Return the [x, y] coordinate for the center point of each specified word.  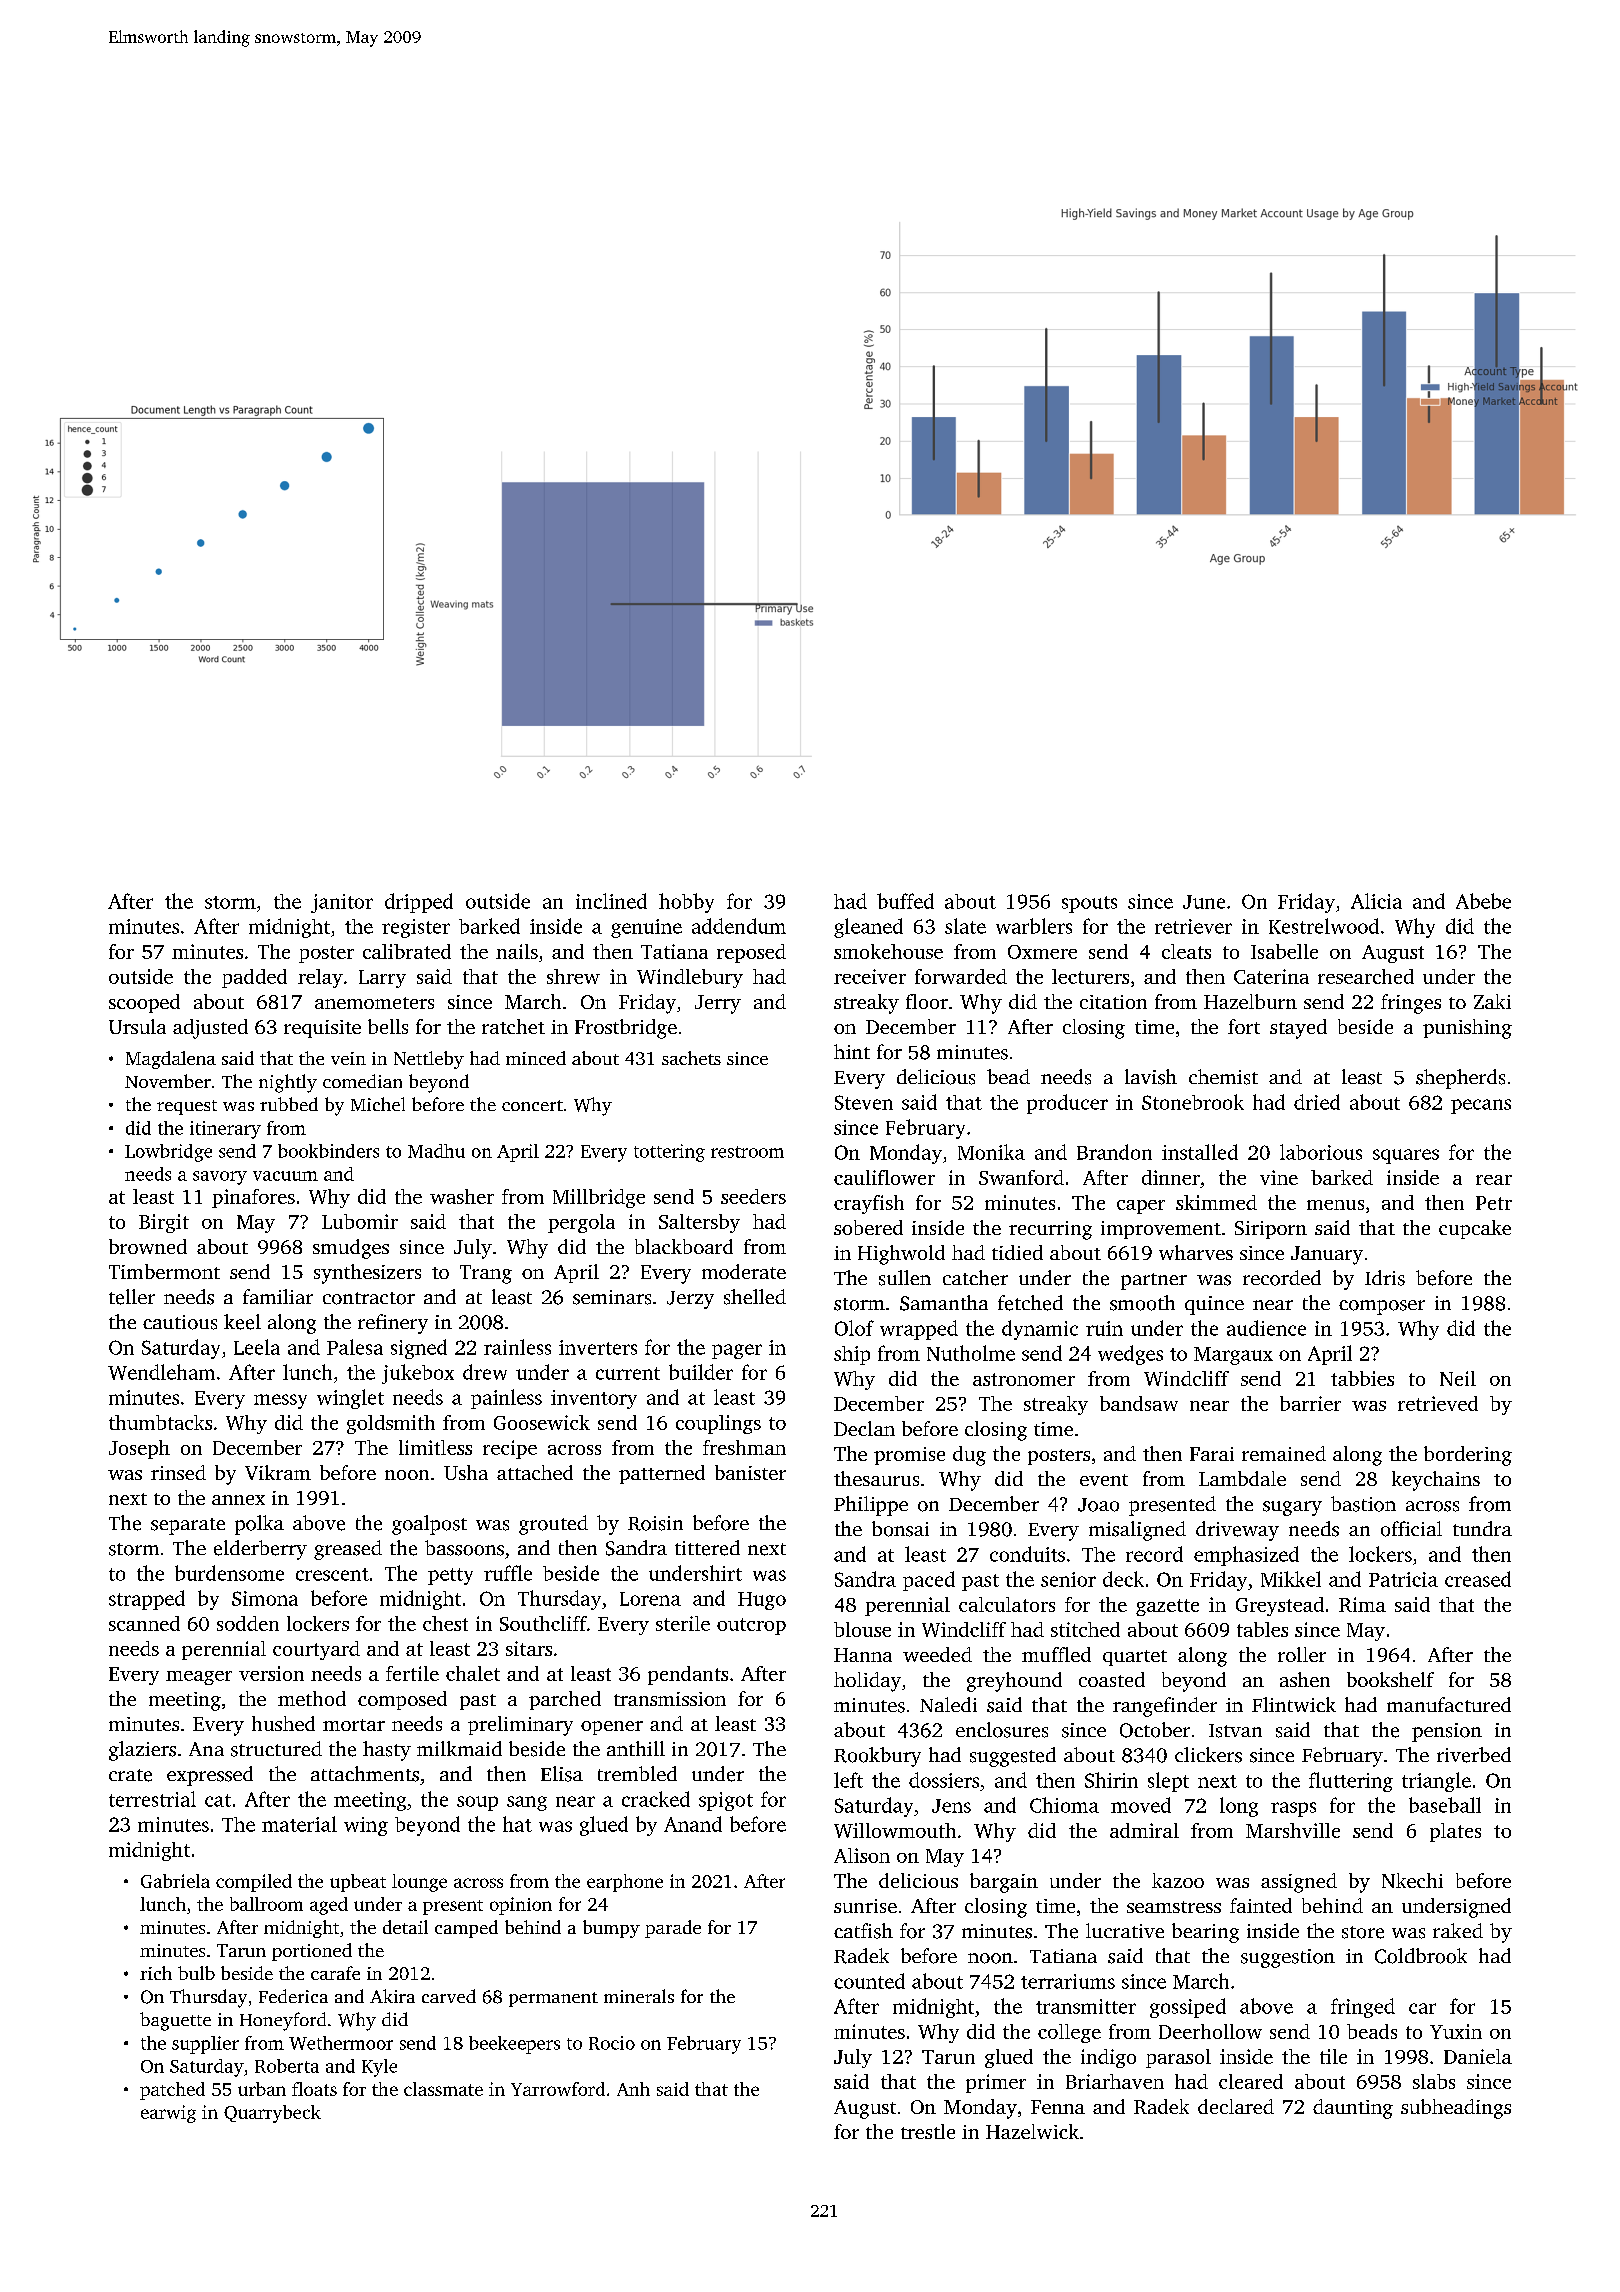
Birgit [164, 1223]
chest [445, 1623]
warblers [1034, 926]
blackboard [684, 1246]
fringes [1411, 1004]
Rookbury [877, 1757]
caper [1141, 1207]
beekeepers [514, 2045]
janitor [342, 903]
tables [1262, 1629]
